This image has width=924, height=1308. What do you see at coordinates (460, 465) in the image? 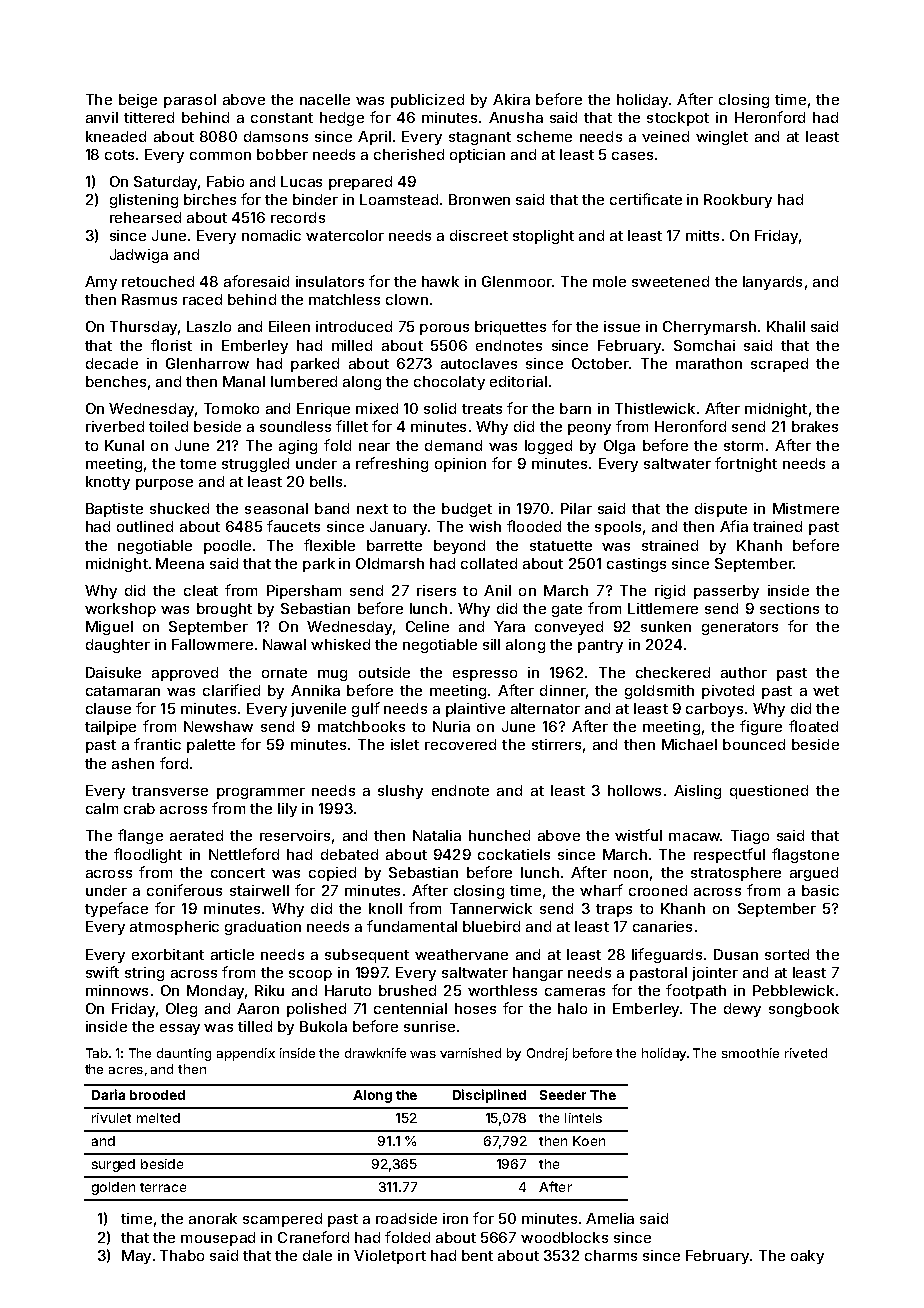
I see `opinion` at bounding box center [460, 465].
